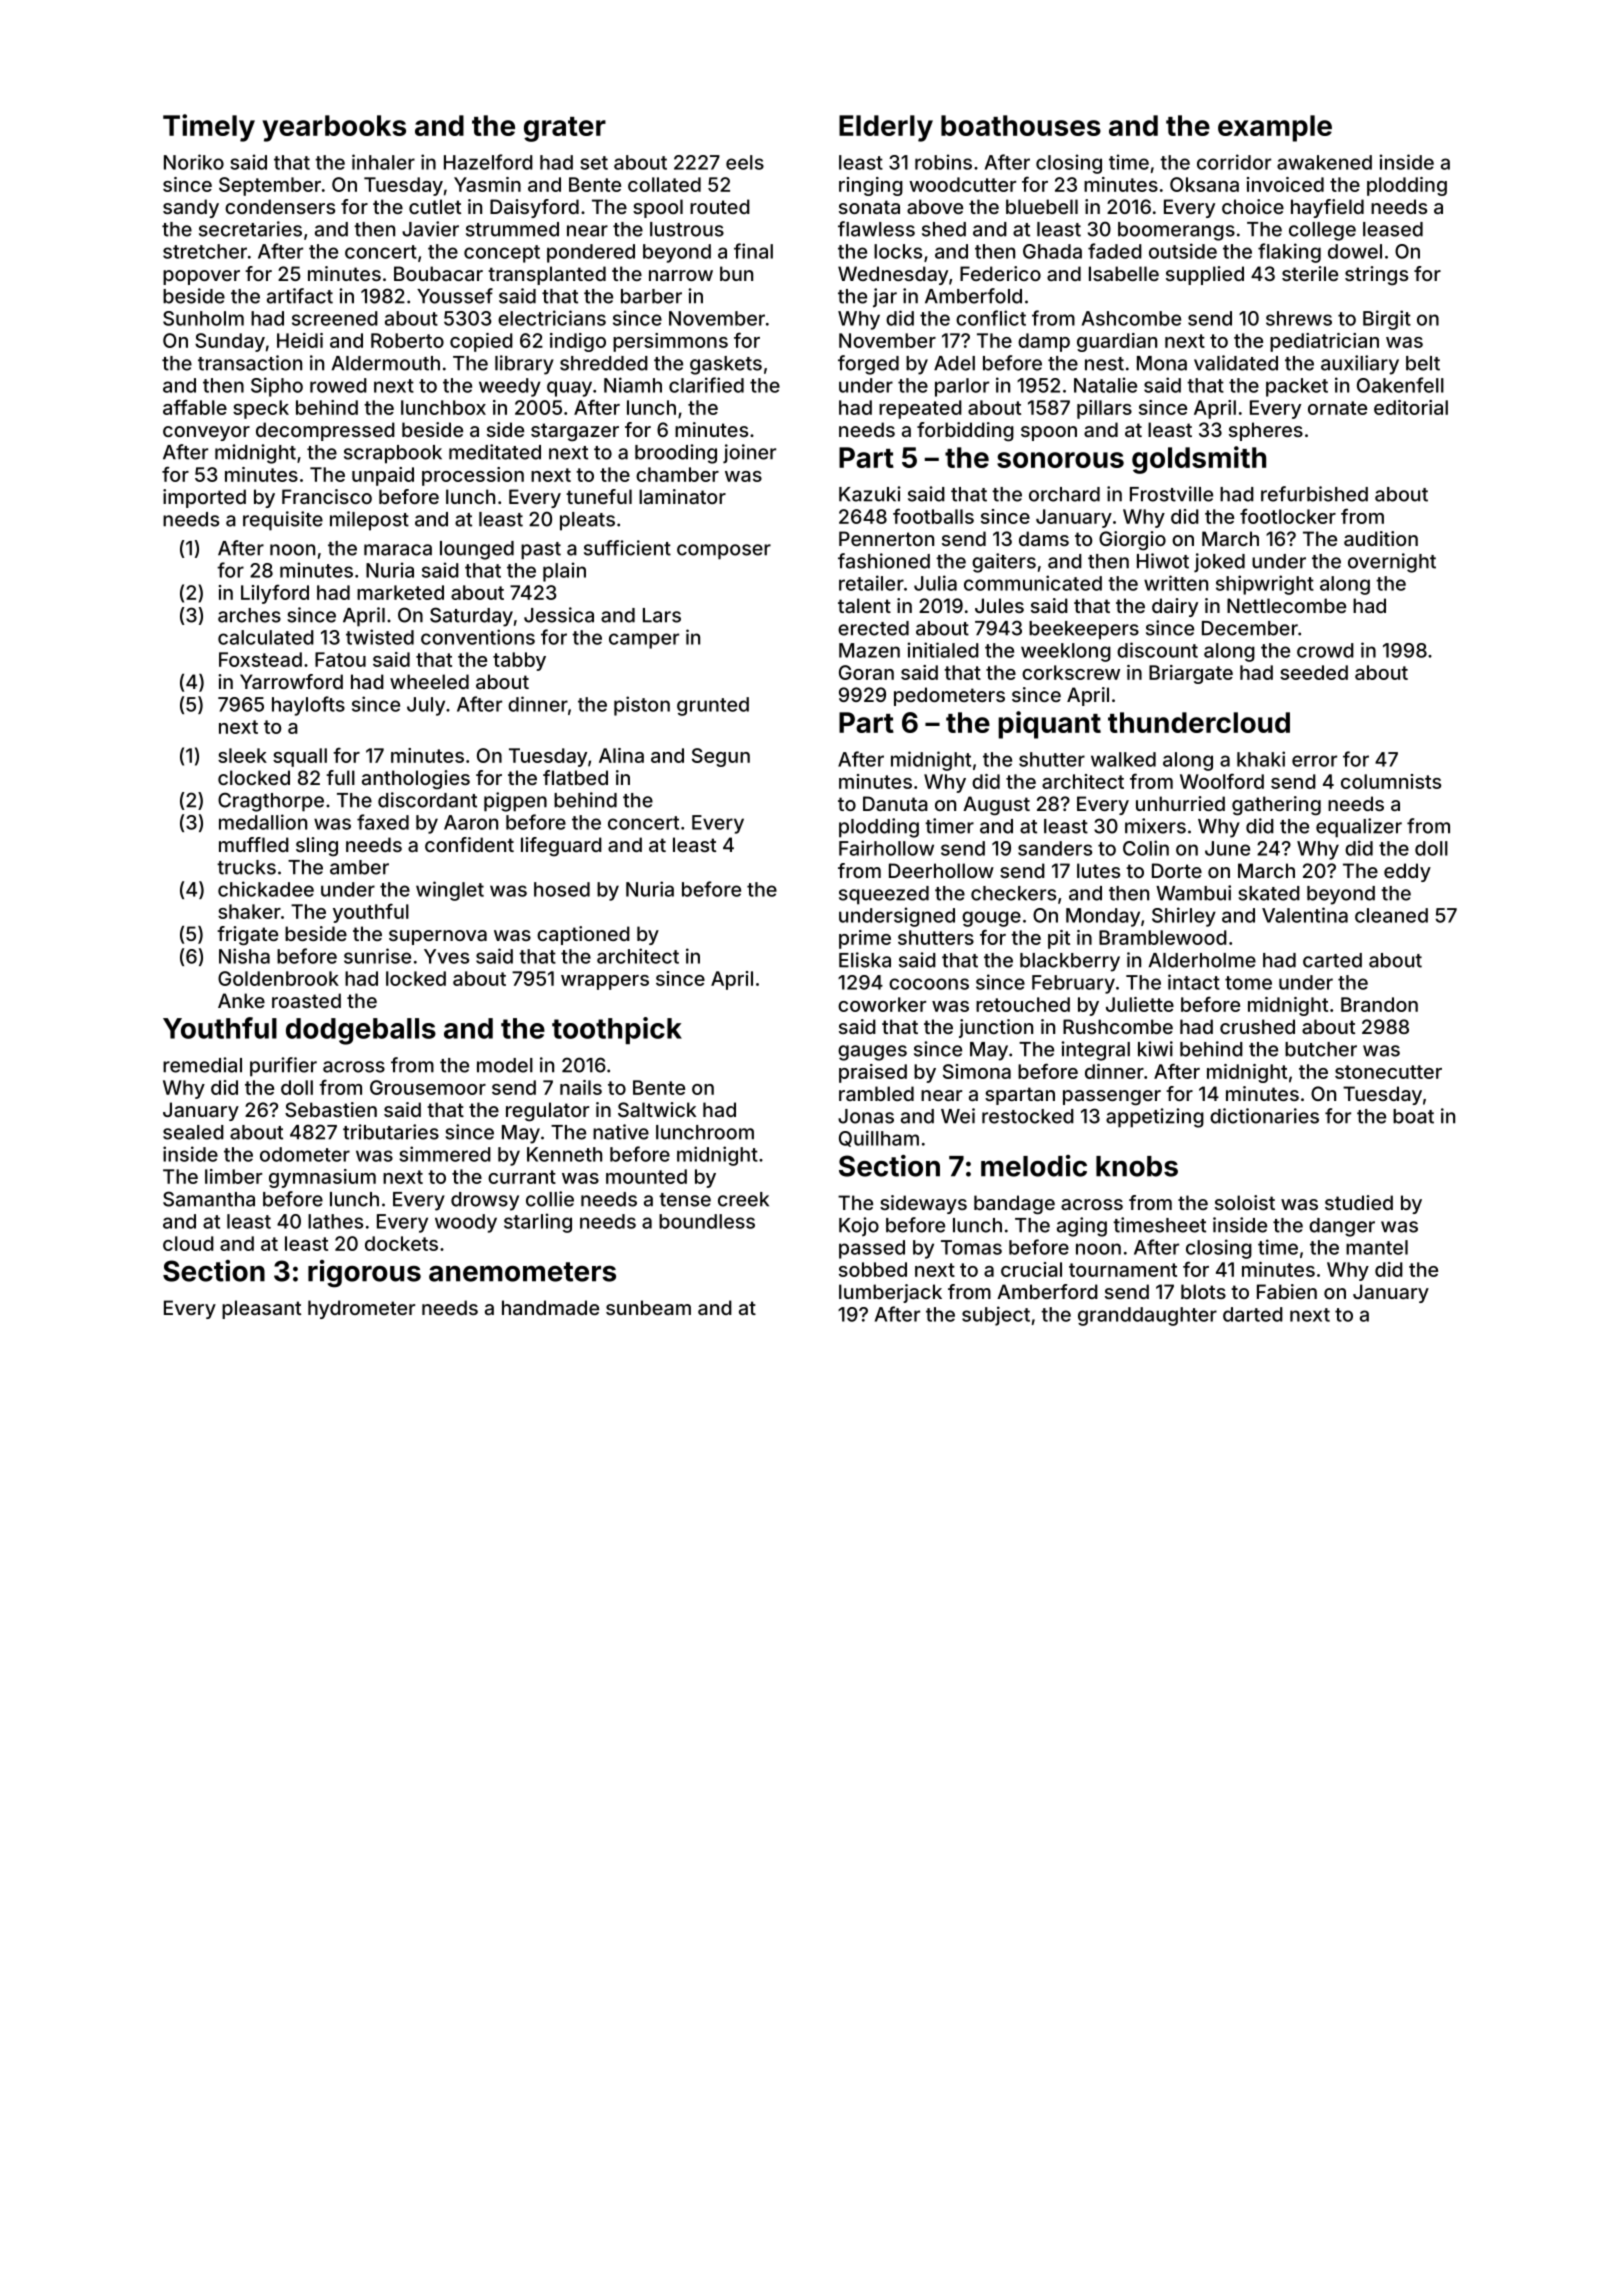  What do you see at coordinates (724, 552) in the screenshot?
I see `composer` at bounding box center [724, 552].
